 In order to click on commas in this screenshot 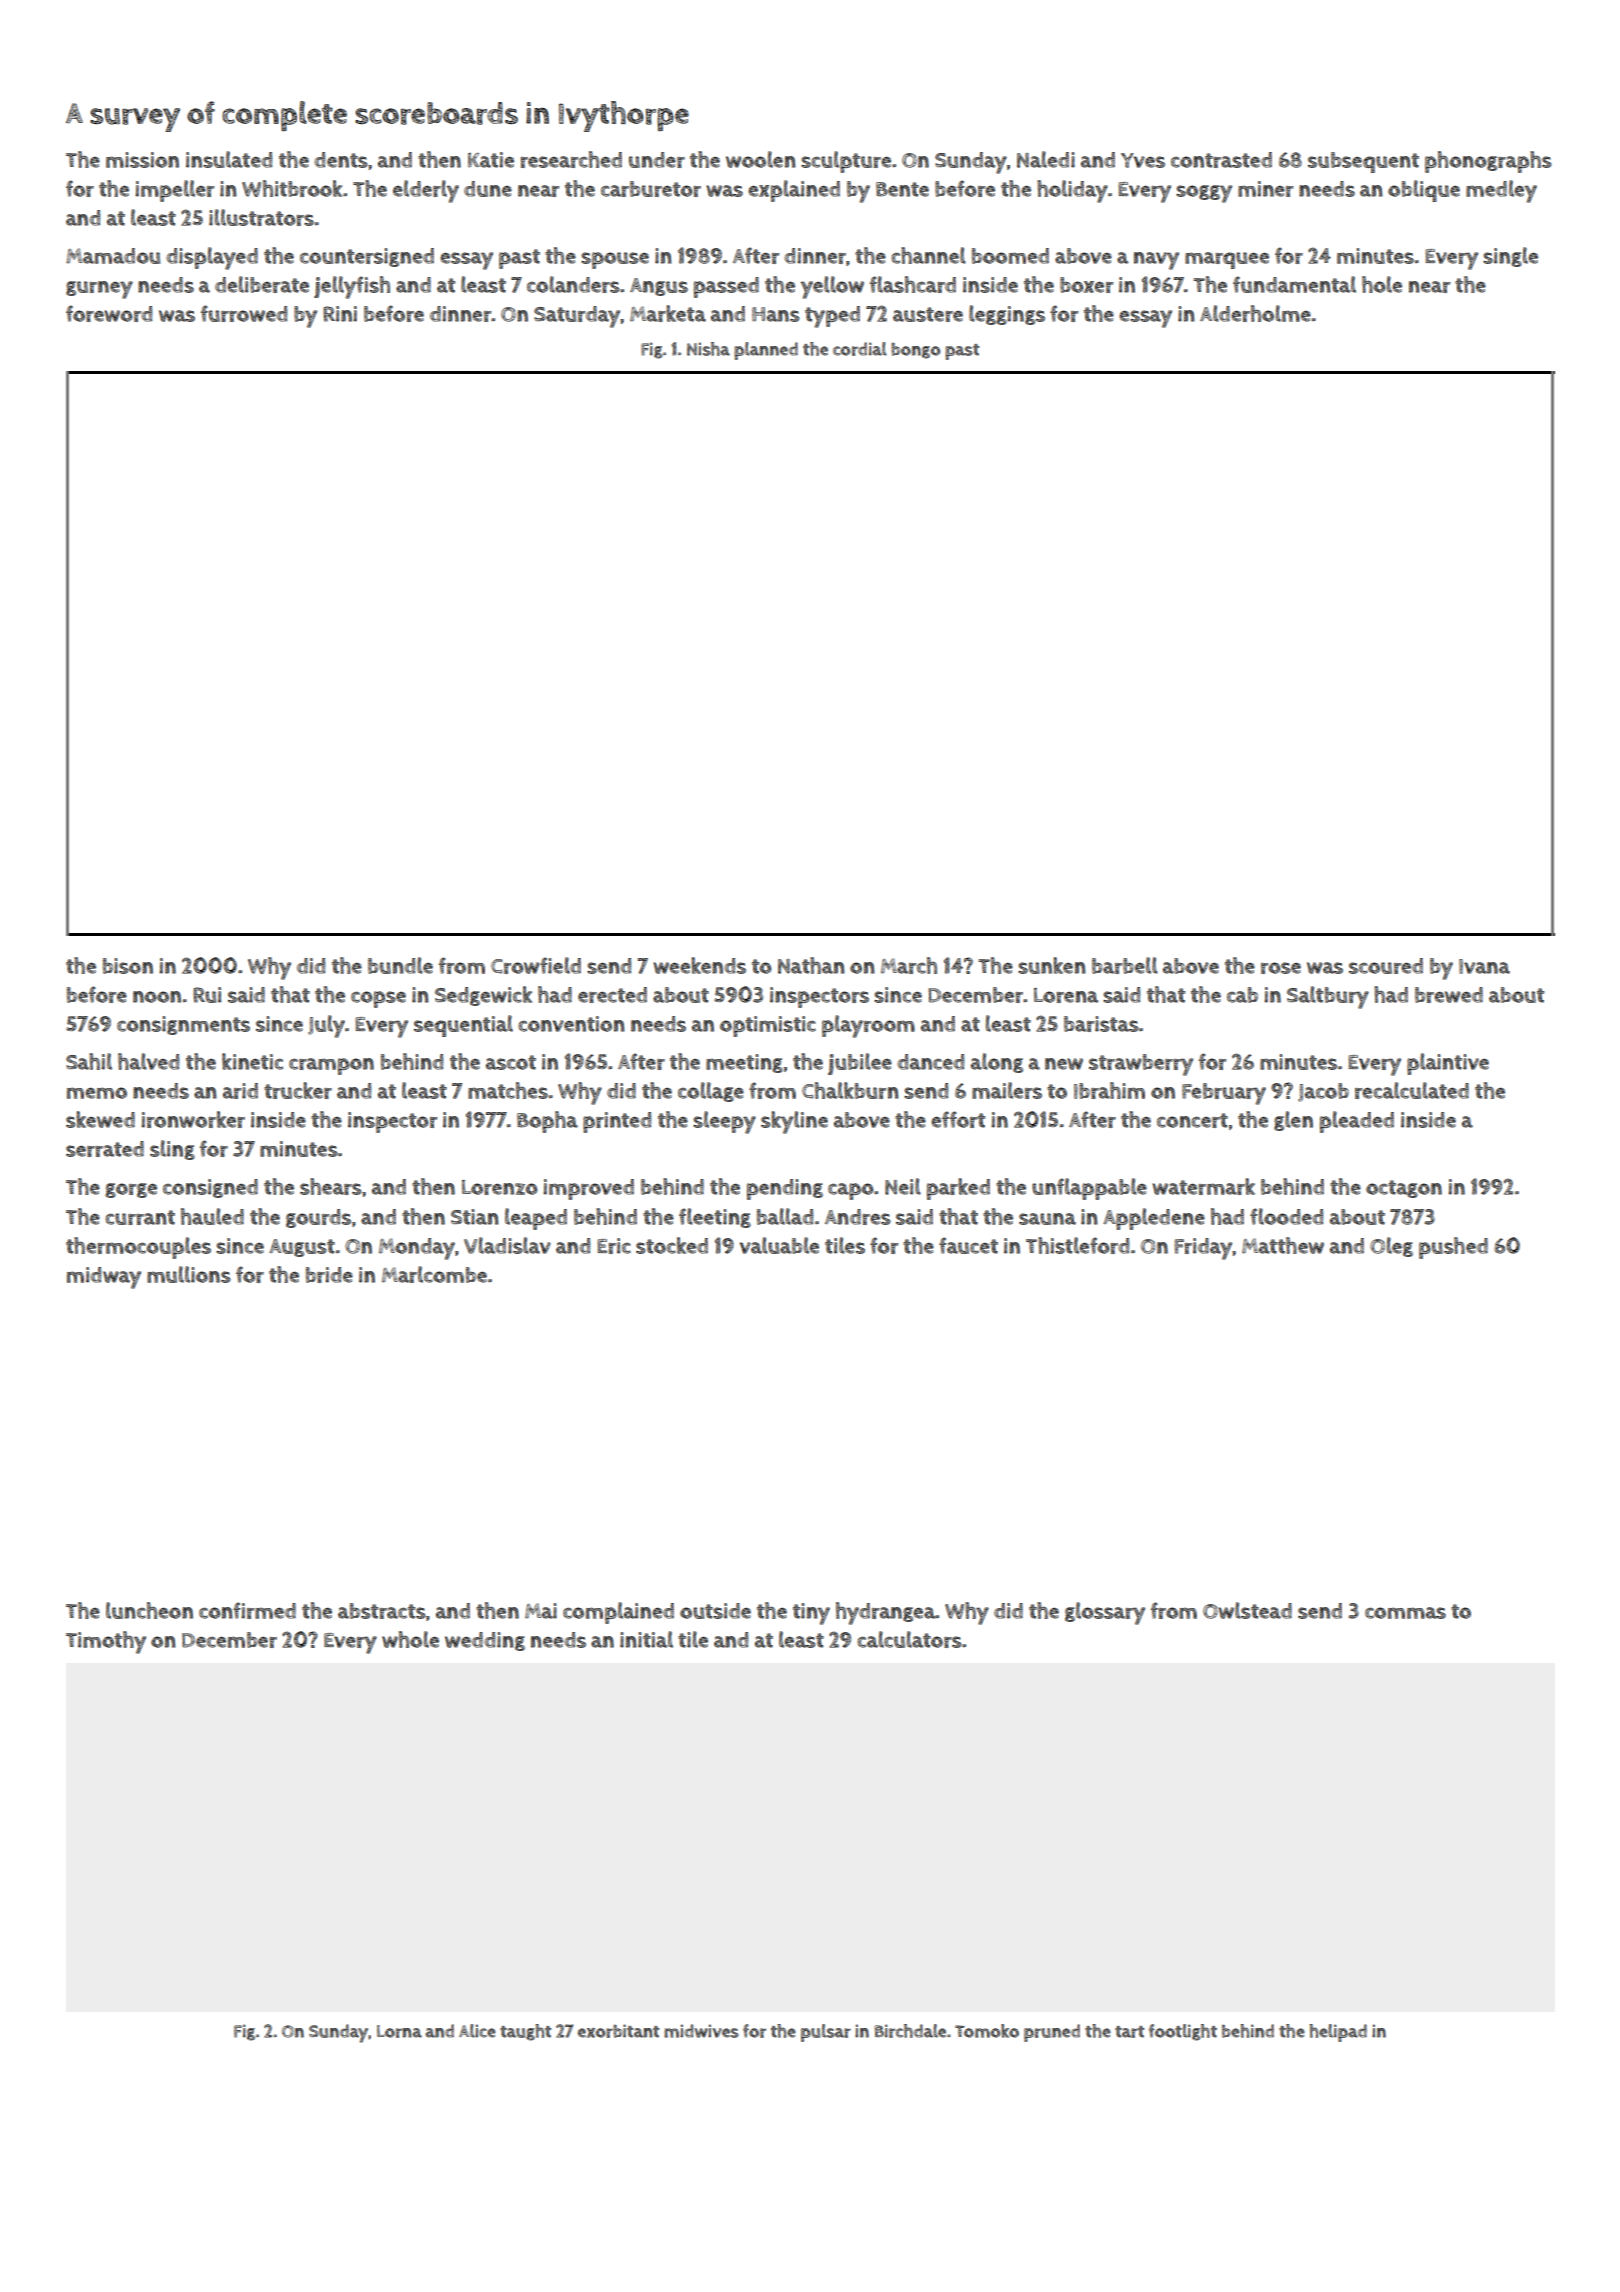, I will do `click(1405, 1613)`.
